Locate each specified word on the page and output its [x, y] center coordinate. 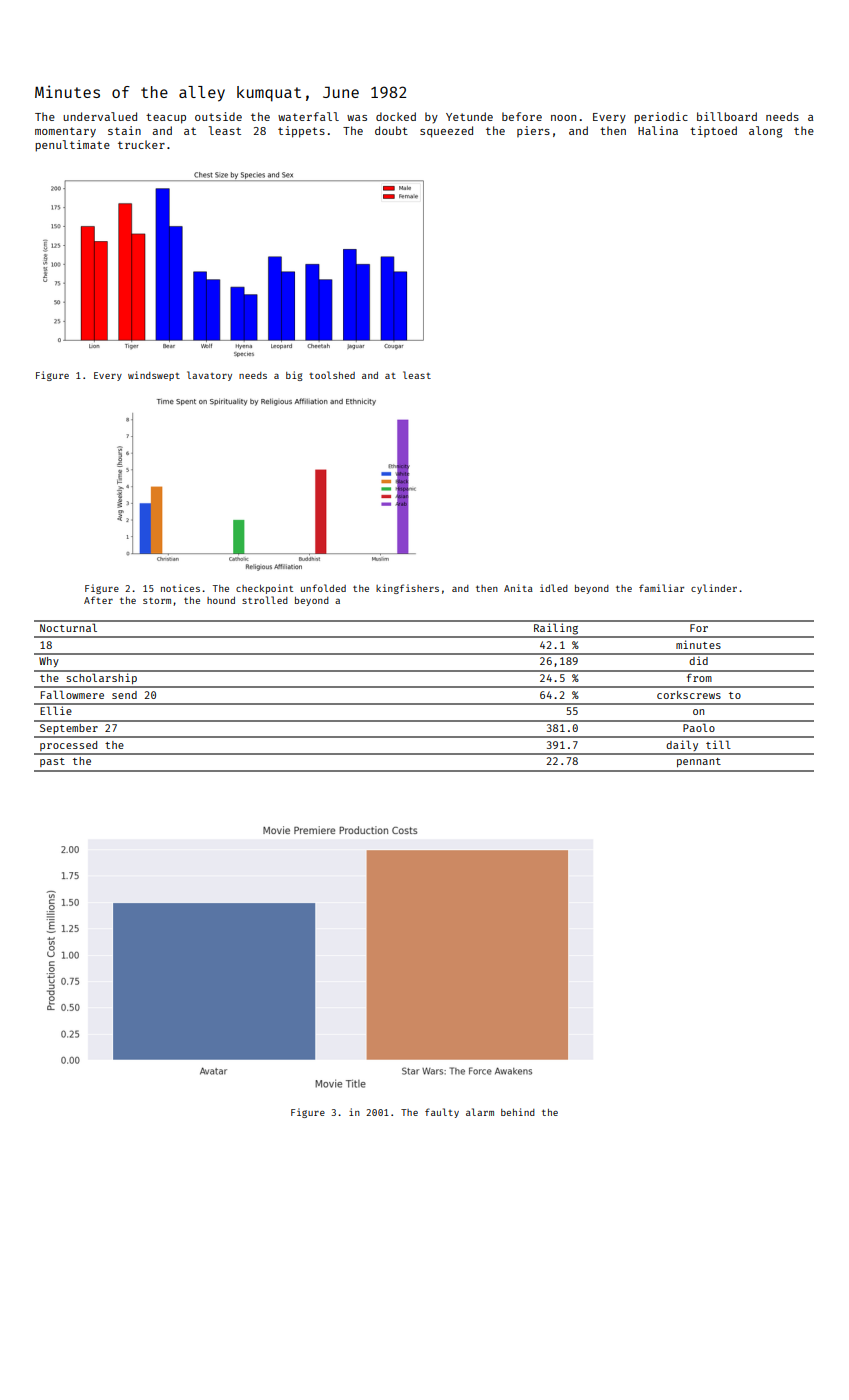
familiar [661, 588]
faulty [442, 1113]
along [765, 132]
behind [518, 1112]
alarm [480, 1112]
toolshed [332, 375]
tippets [301, 132]
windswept [154, 376]
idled [554, 588]
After [98, 600]
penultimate [72, 146]
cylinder [714, 589]
